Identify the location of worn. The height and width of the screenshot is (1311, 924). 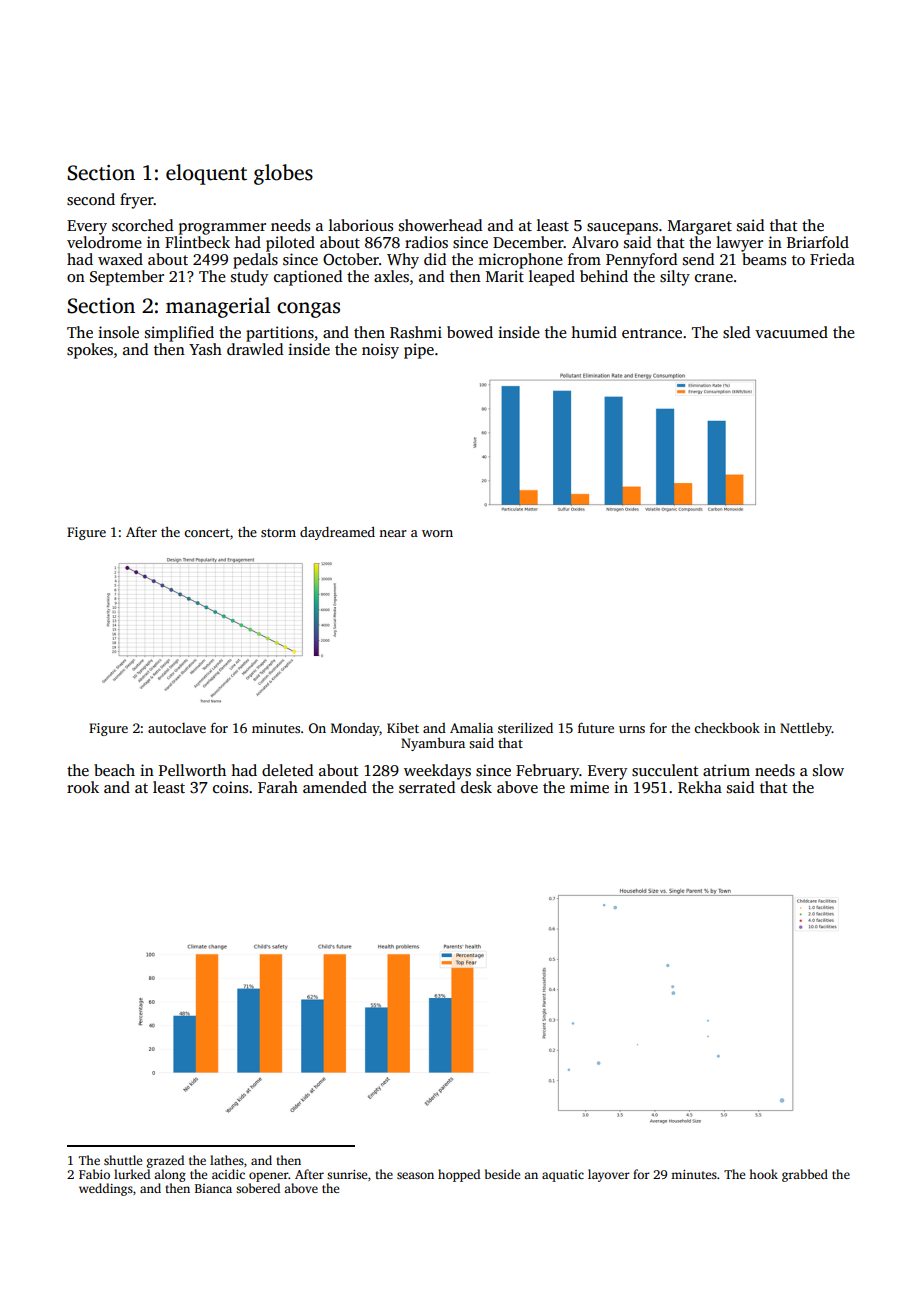
(437, 533).
